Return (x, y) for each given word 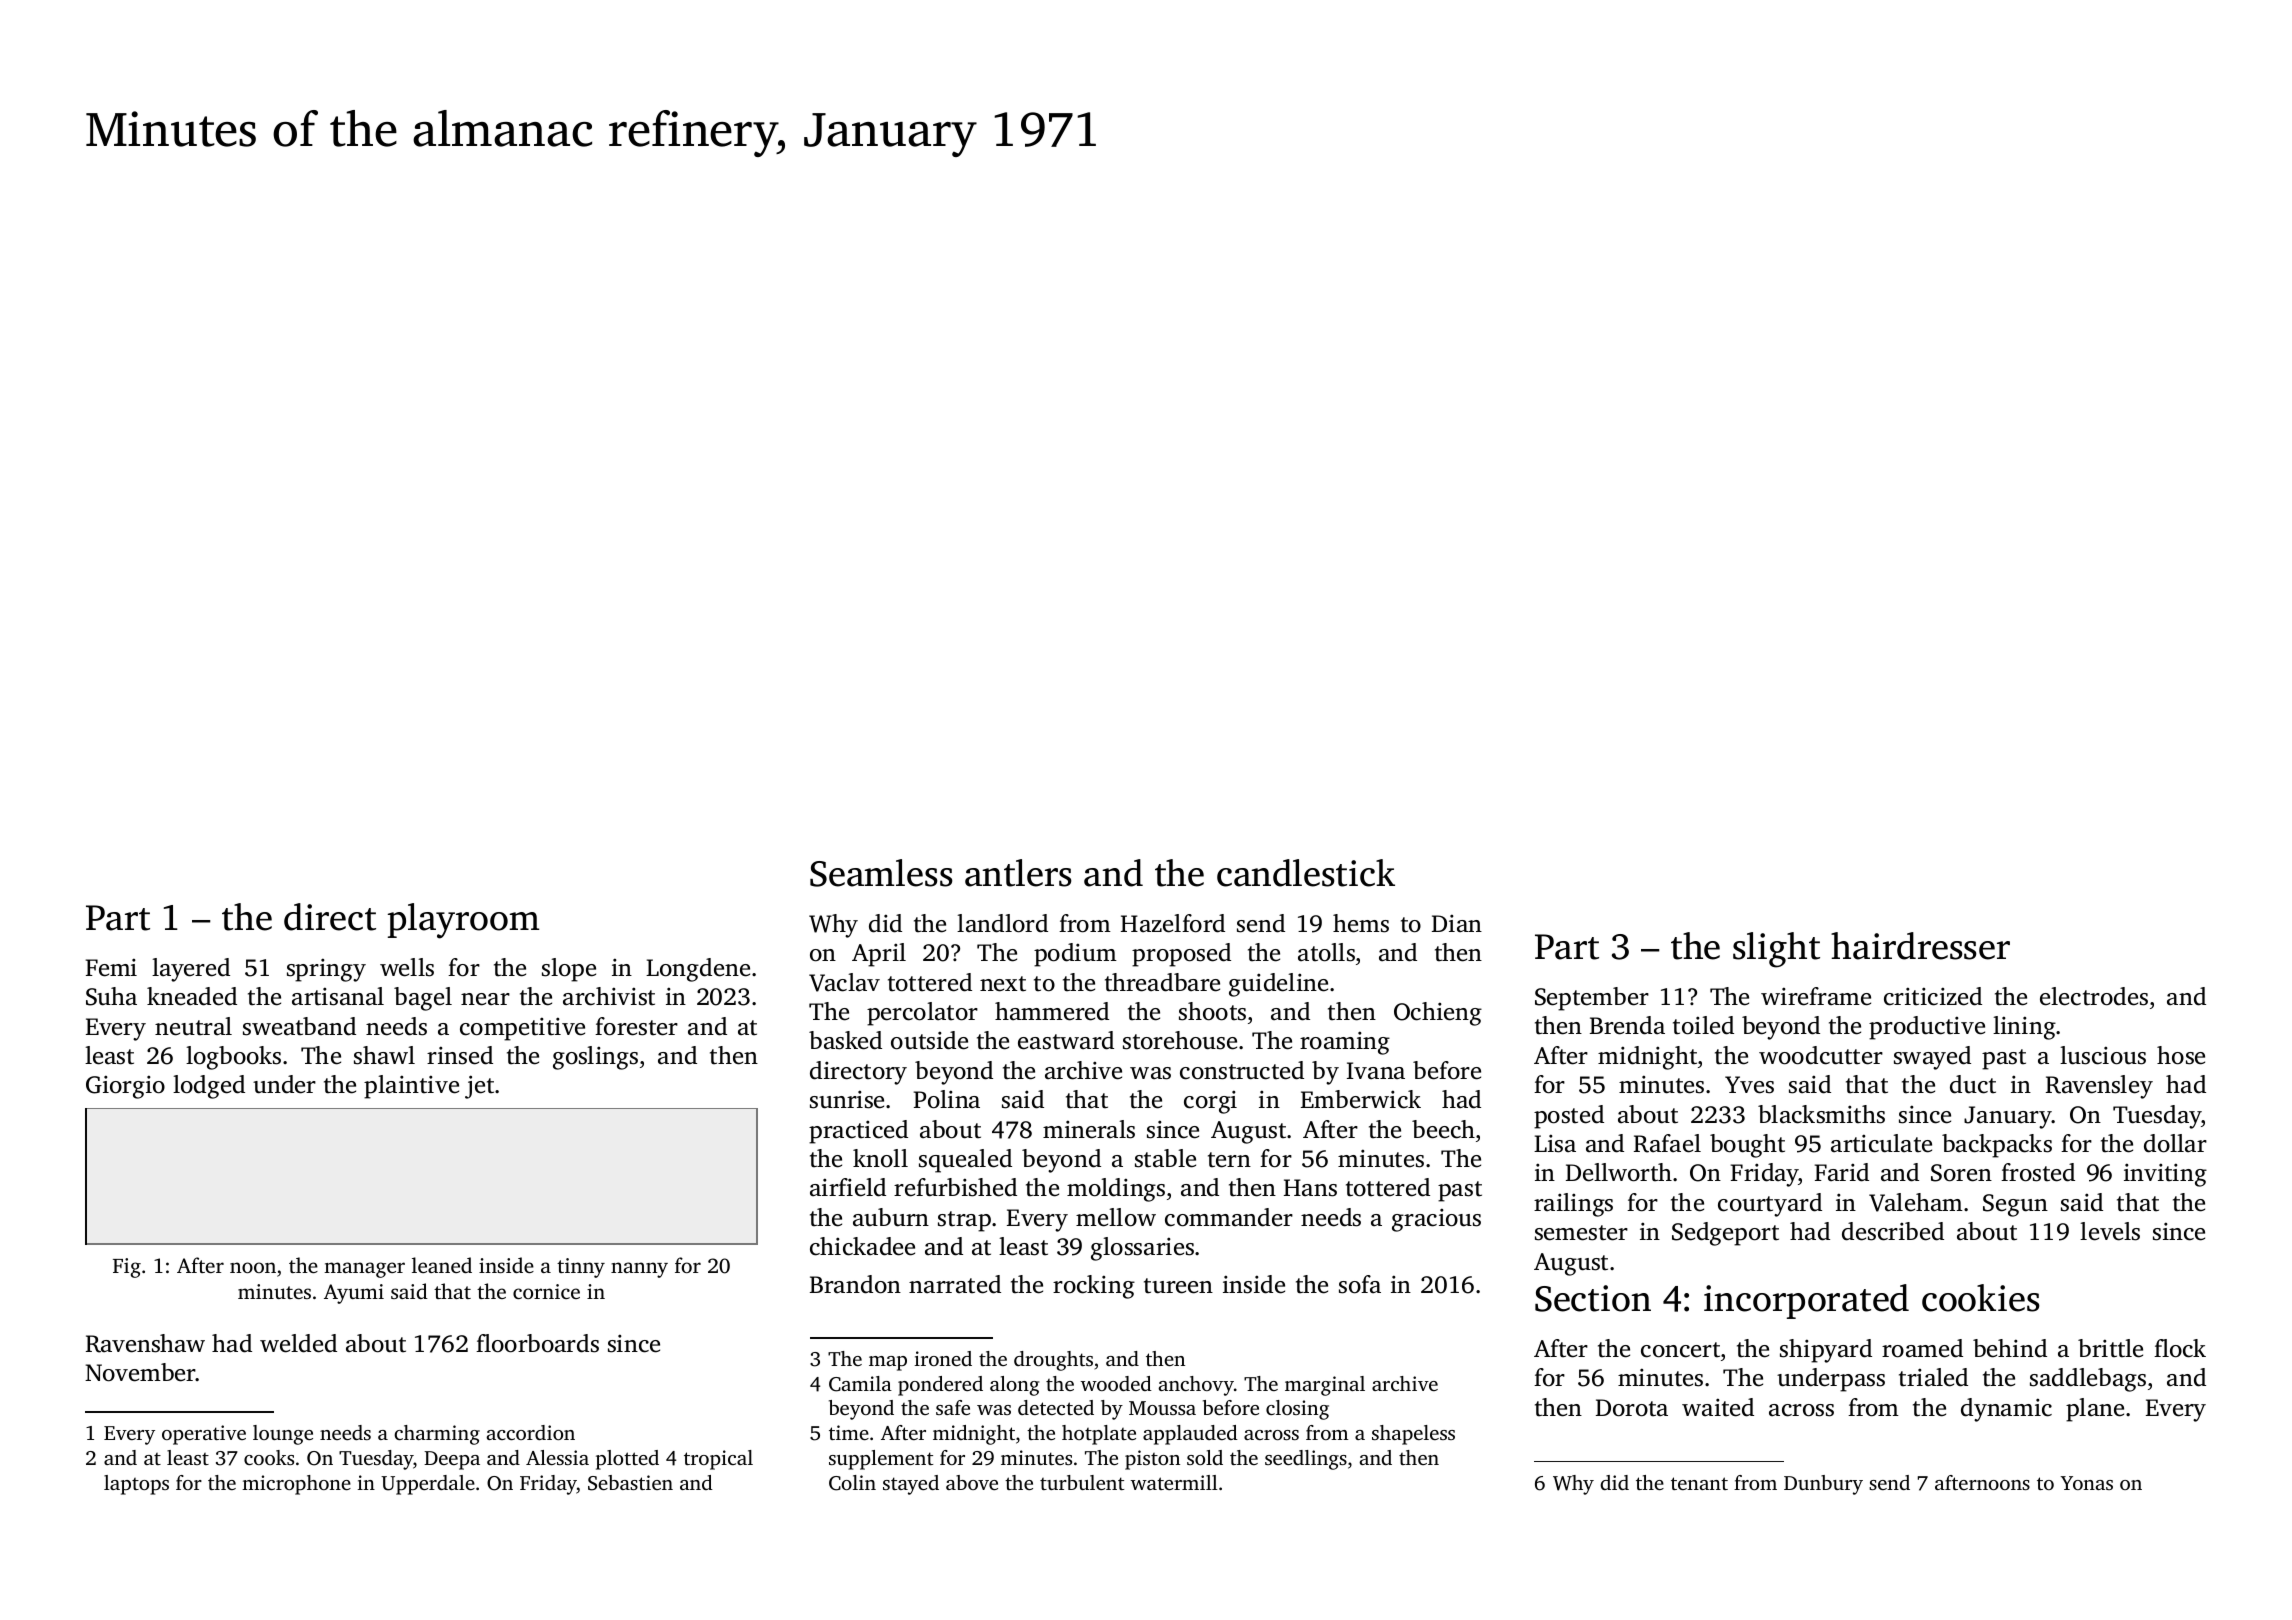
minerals (1089, 1129)
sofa (1360, 1284)
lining (2024, 1028)
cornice (546, 1291)
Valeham (1916, 1202)
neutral (193, 1026)
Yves (1749, 1085)
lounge (283, 1435)
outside (929, 1040)
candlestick (1306, 873)
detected (1056, 1407)
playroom (463, 921)
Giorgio (125, 1087)
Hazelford (1173, 923)
